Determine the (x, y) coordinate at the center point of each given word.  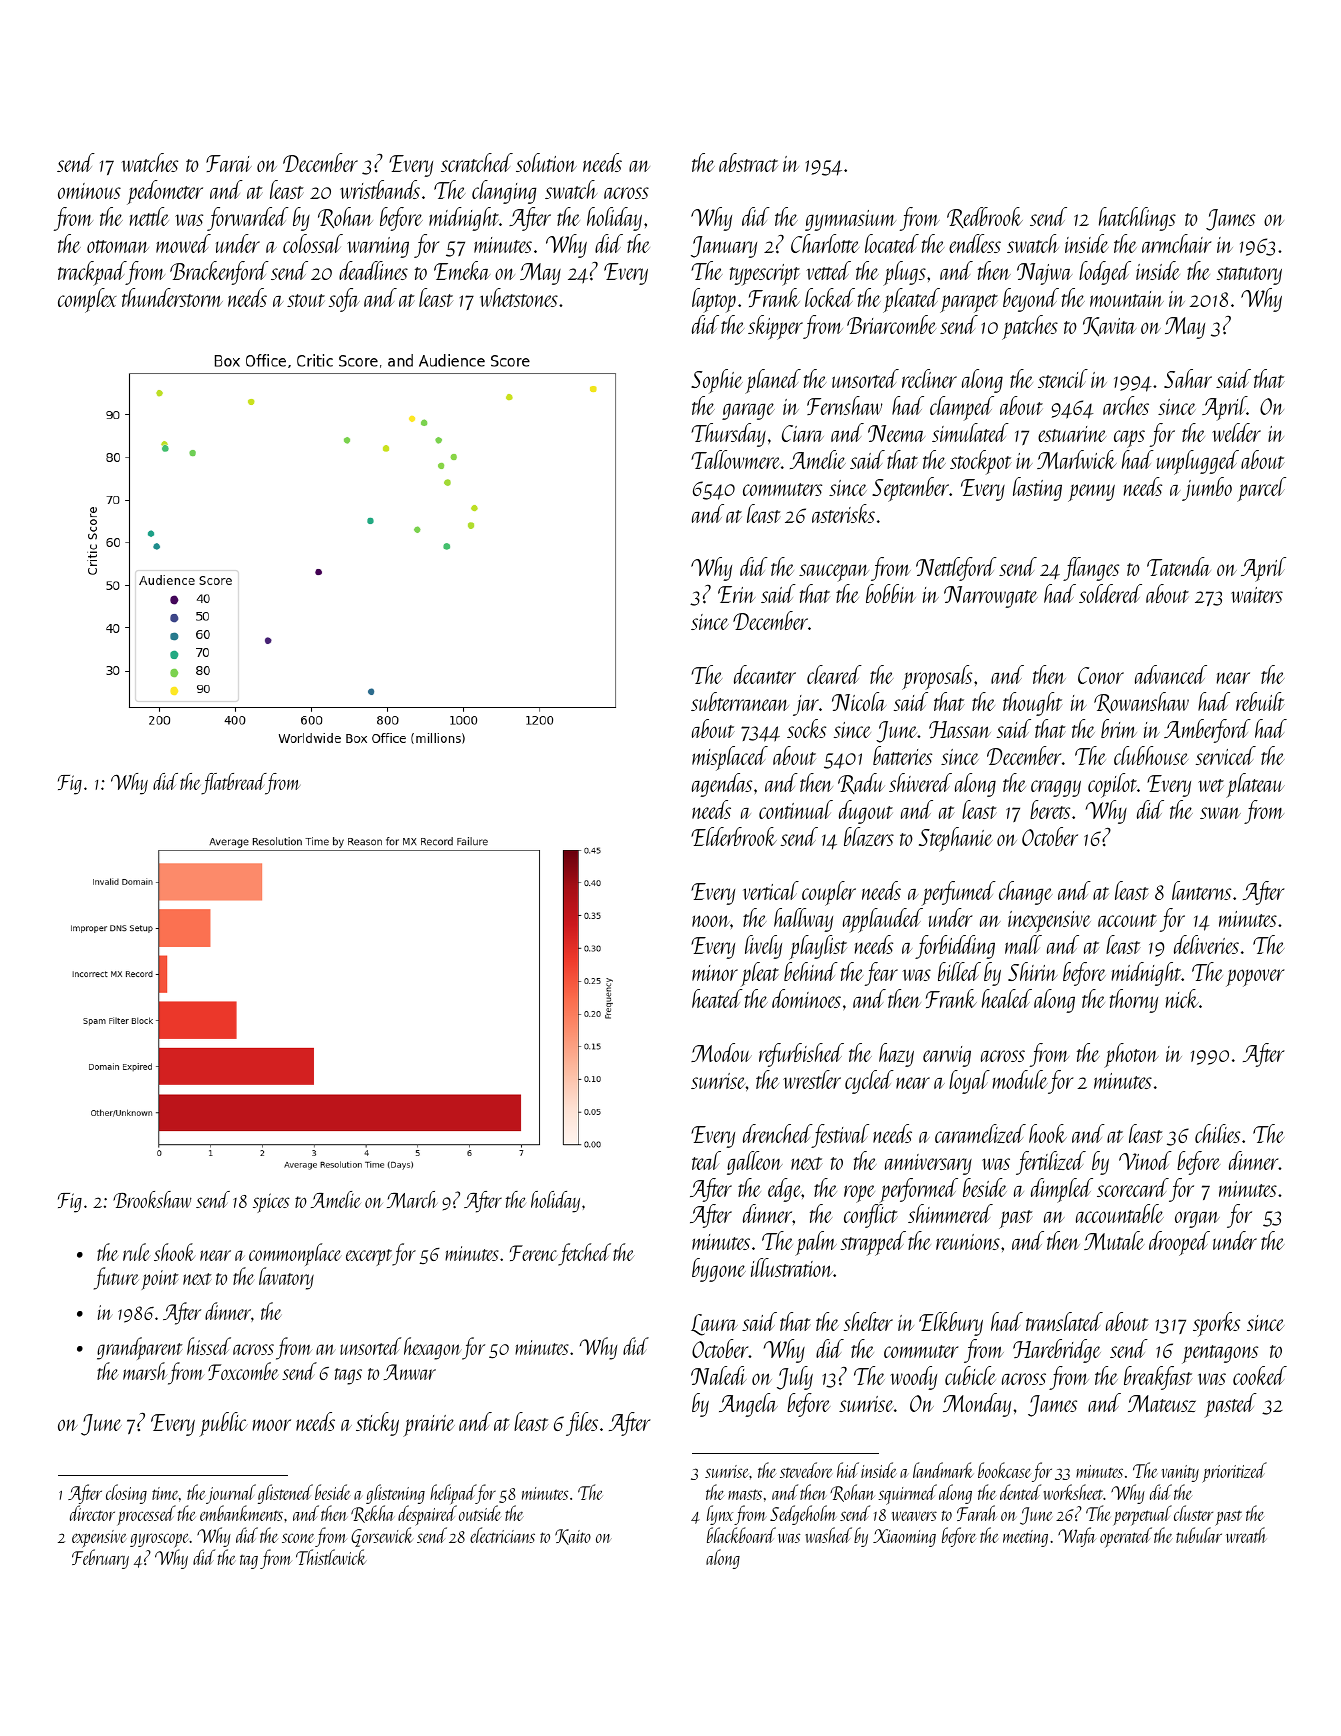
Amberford (1207, 731)
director (92, 1513)
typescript (765, 275)
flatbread (233, 784)
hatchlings (1137, 219)
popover (1255, 978)
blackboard (741, 1535)
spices (271, 1203)
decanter (765, 674)
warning (378, 247)
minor (715, 973)
